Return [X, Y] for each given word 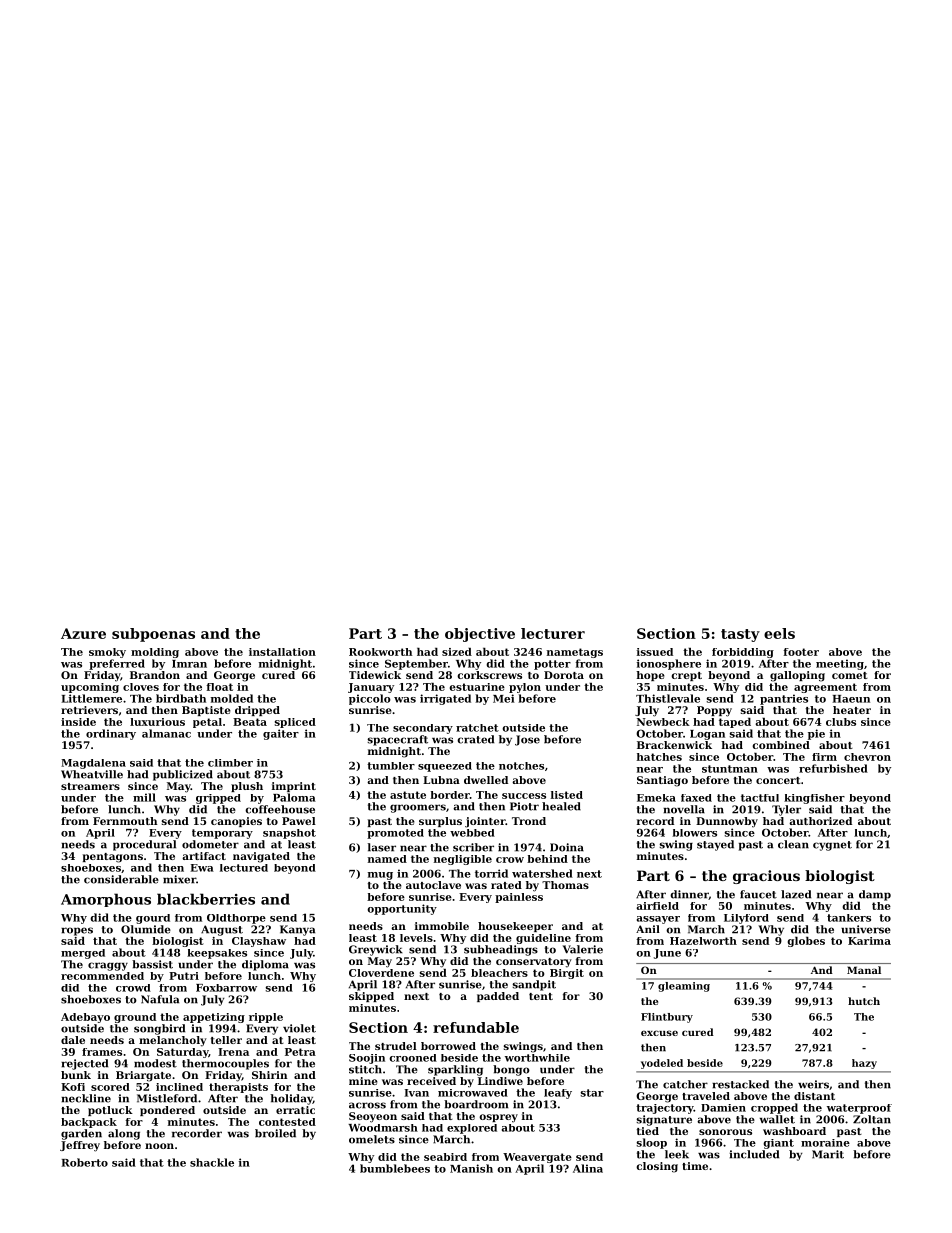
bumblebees [395, 1168]
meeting [840, 664]
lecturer [553, 633]
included [754, 1154]
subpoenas [153, 635]
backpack [89, 1123]
